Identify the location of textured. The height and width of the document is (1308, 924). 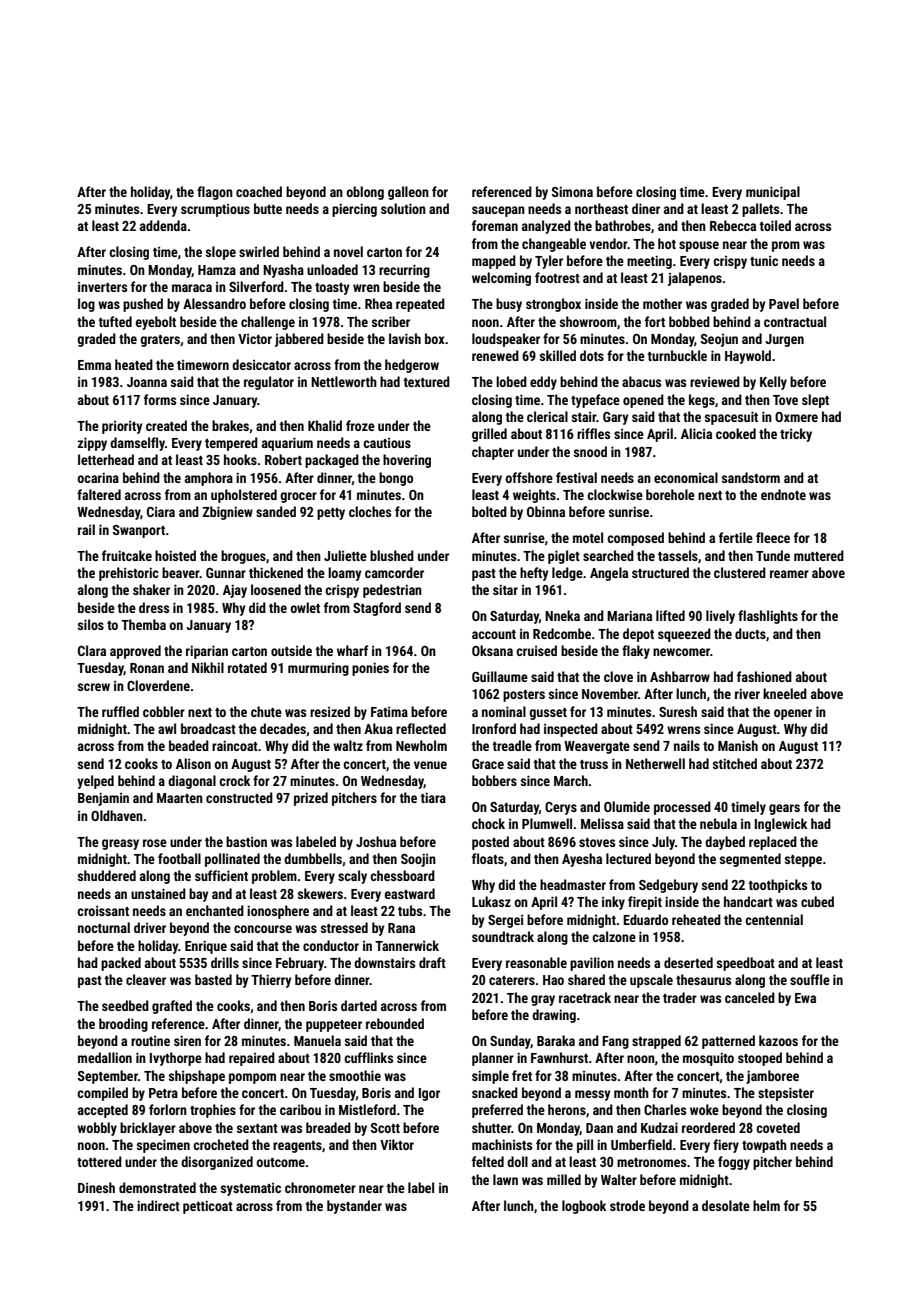
(426, 381).
